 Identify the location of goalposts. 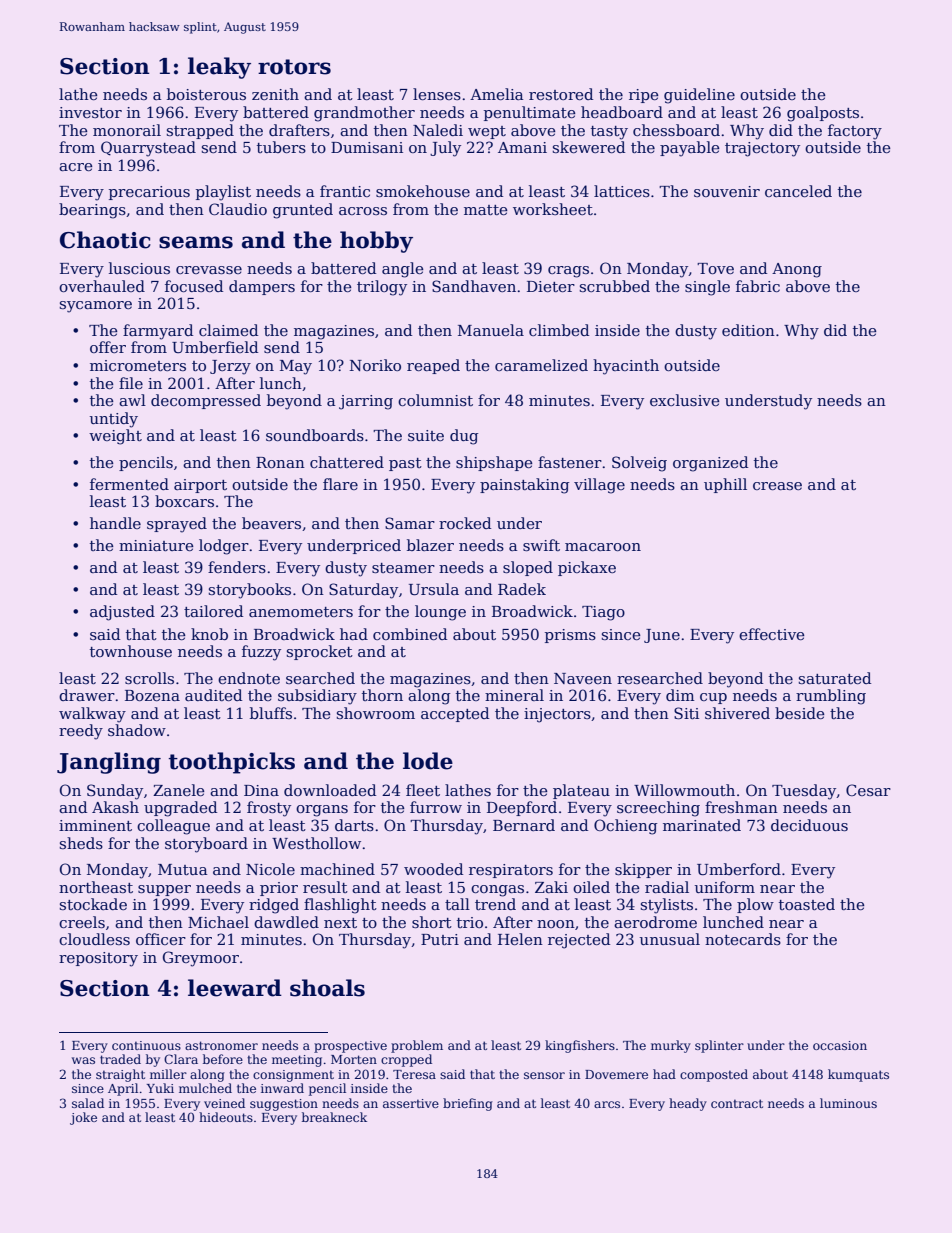
(823, 114).
